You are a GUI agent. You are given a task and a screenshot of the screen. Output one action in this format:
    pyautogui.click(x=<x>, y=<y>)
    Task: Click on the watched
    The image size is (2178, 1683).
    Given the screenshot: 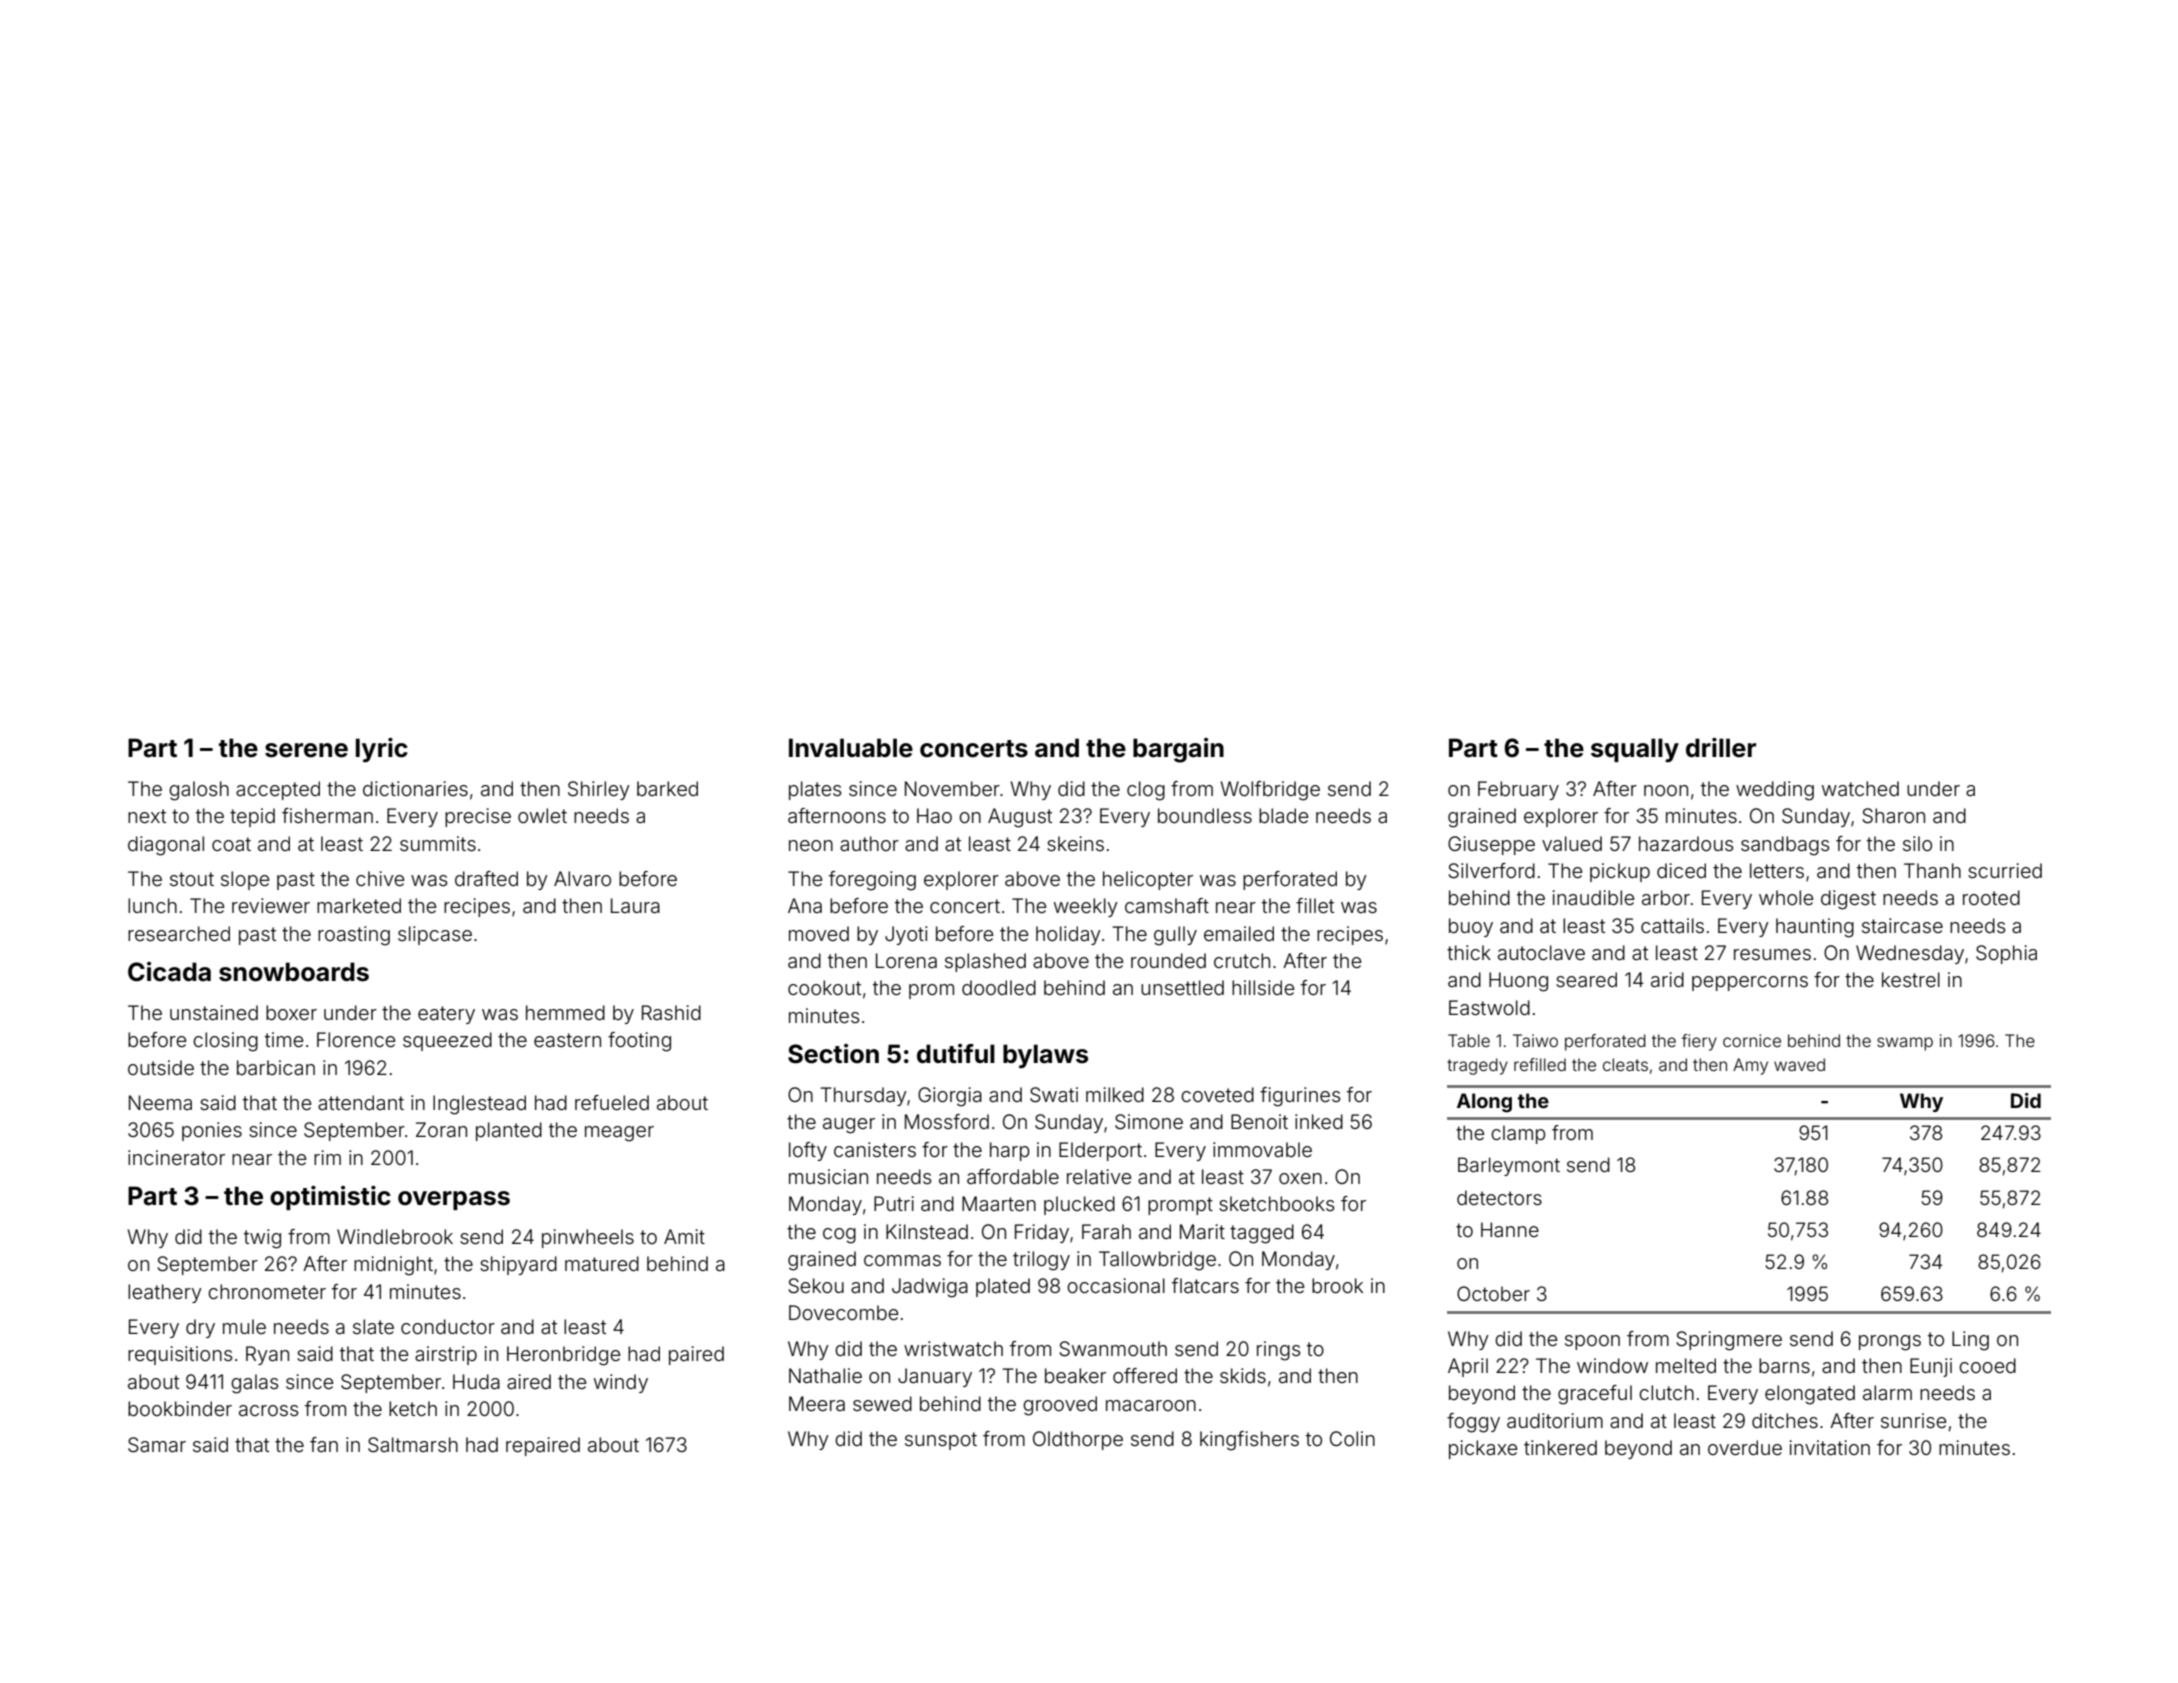 What is the action you would take?
    pyautogui.click(x=1860, y=788)
